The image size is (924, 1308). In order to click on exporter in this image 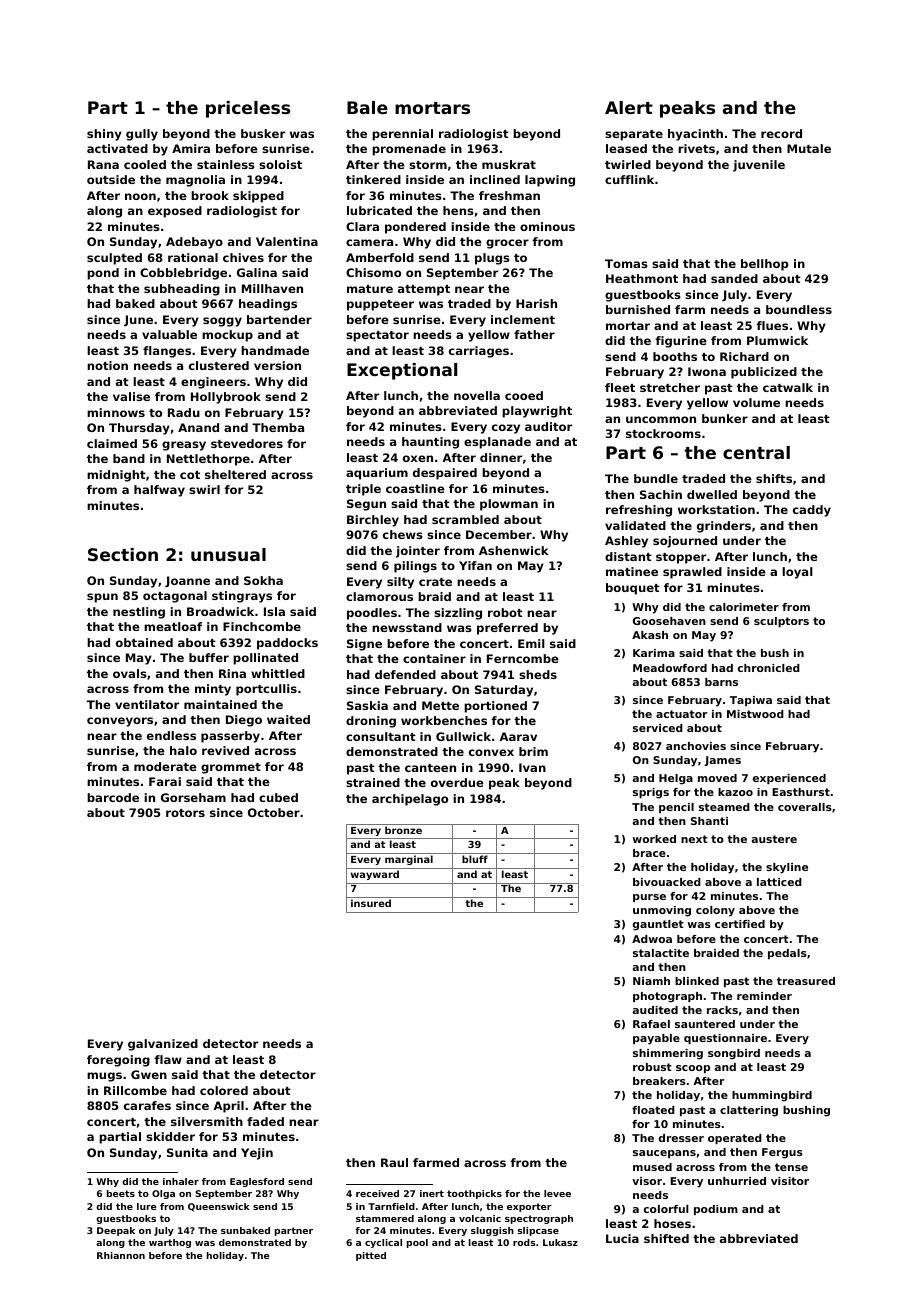, I will do `click(529, 1207)`.
